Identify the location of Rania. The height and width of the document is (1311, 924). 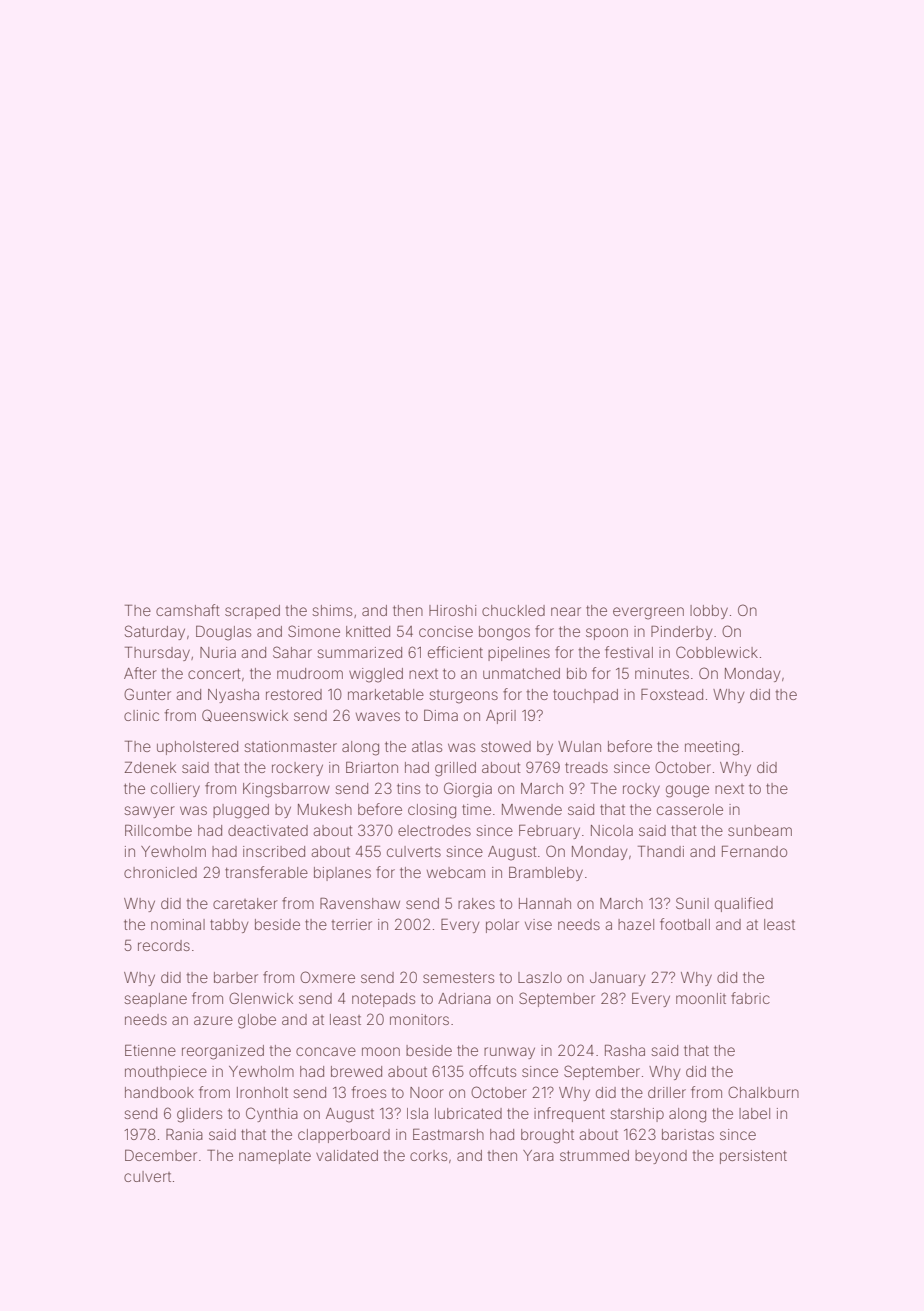
(184, 1134).
